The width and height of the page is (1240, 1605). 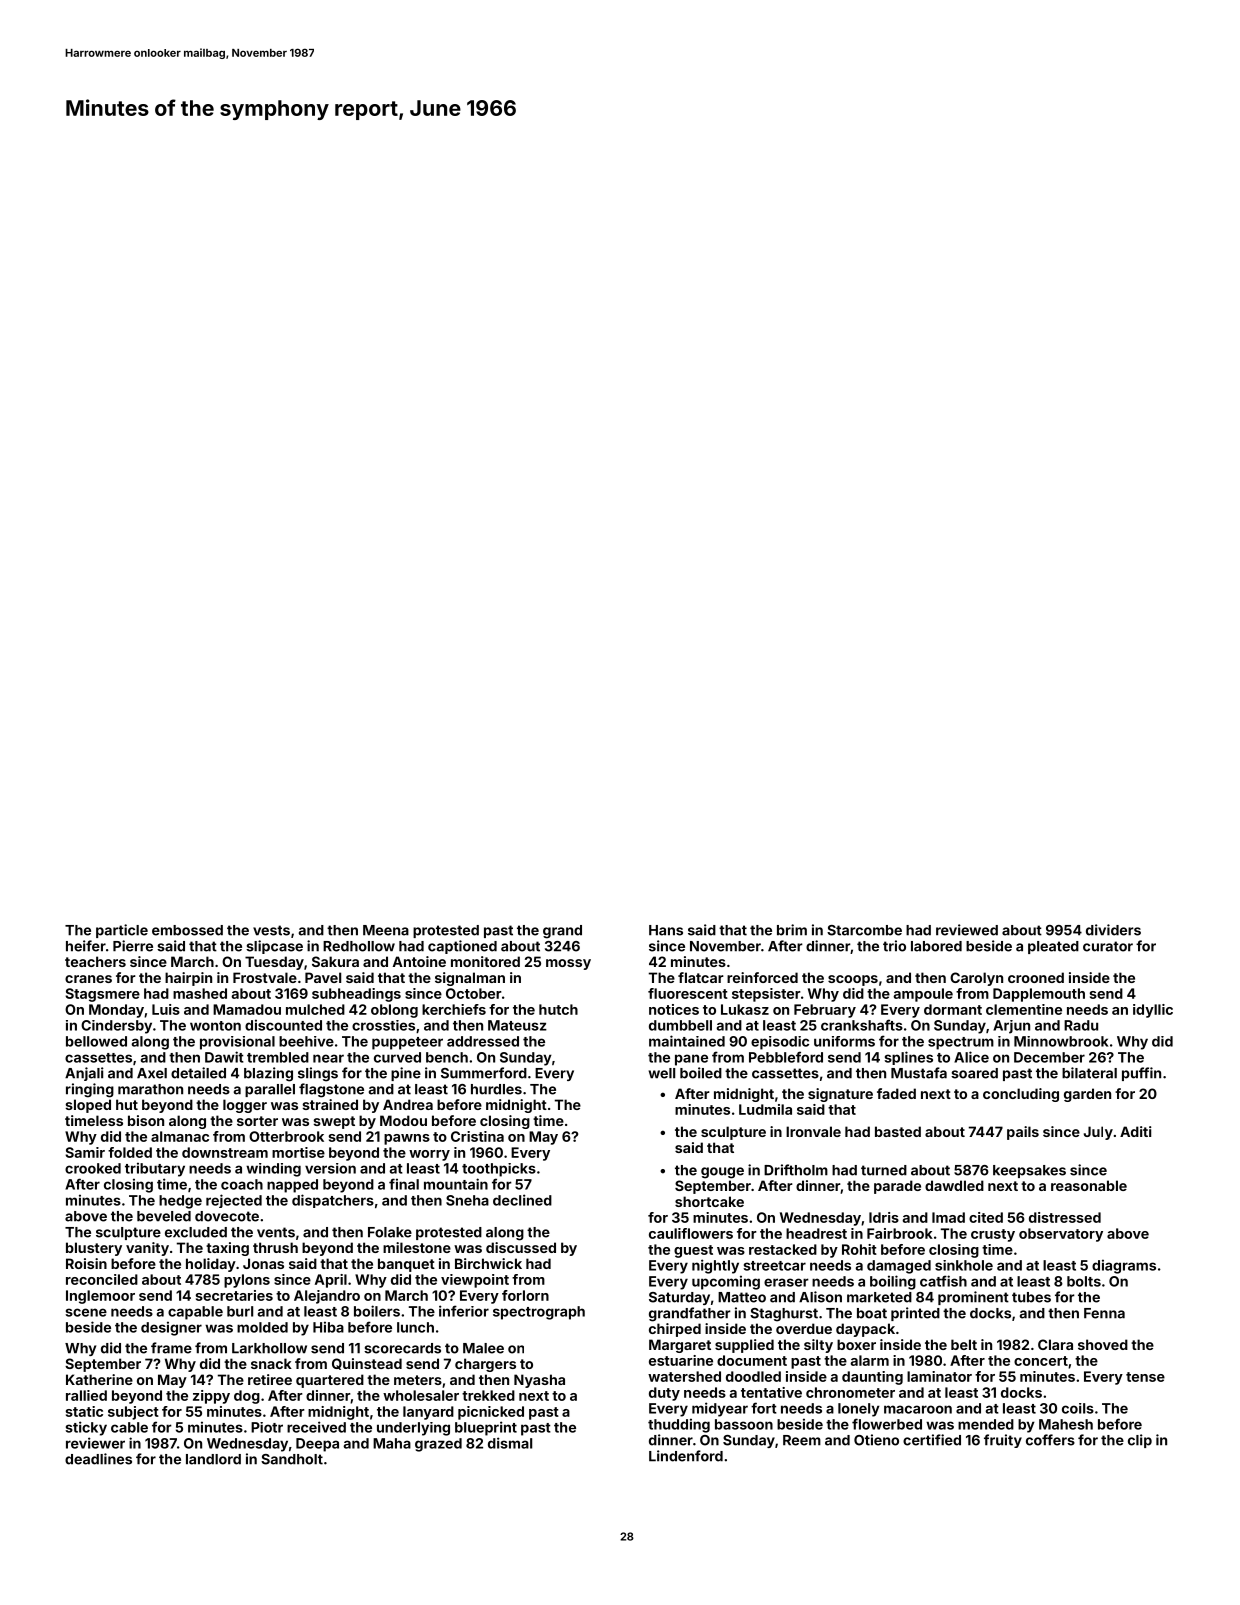 What do you see at coordinates (709, 1201) in the page?
I see `shortcake` at bounding box center [709, 1201].
